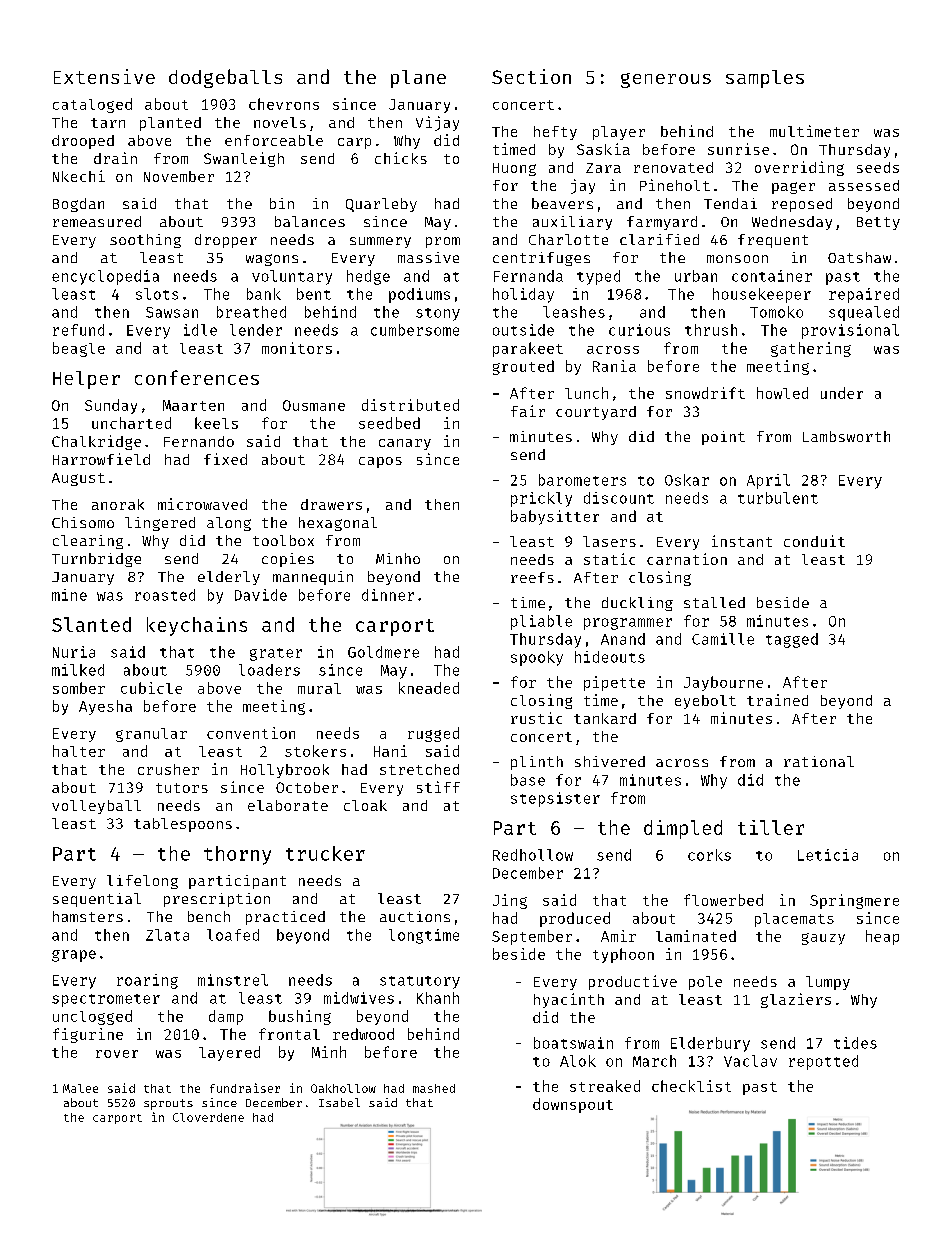 This image has height=1233, width=952. Describe the element at coordinates (573, 1105) in the image. I see `downspout` at that location.
